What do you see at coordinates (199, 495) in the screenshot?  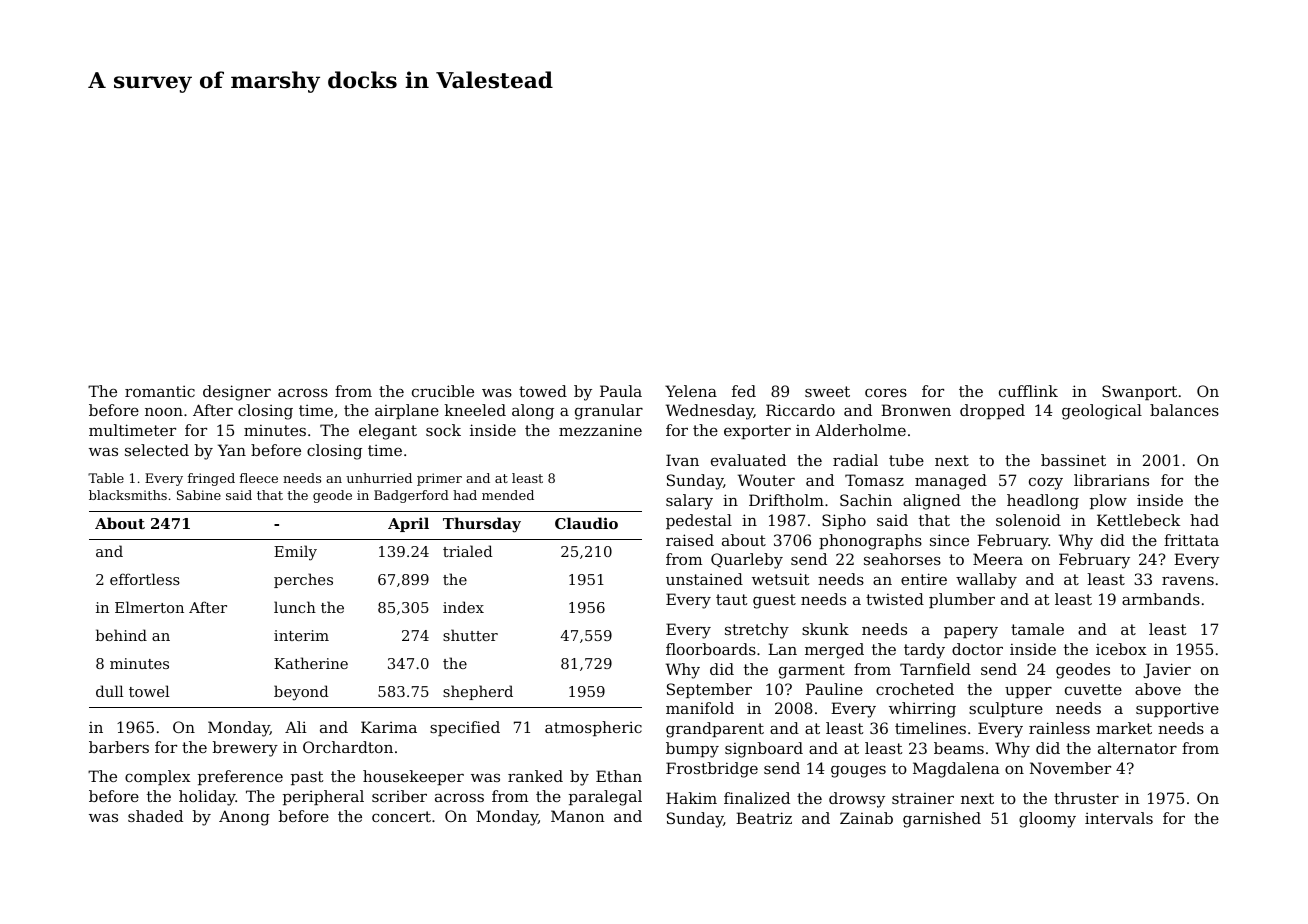 I see `Sabine` at bounding box center [199, 495].
